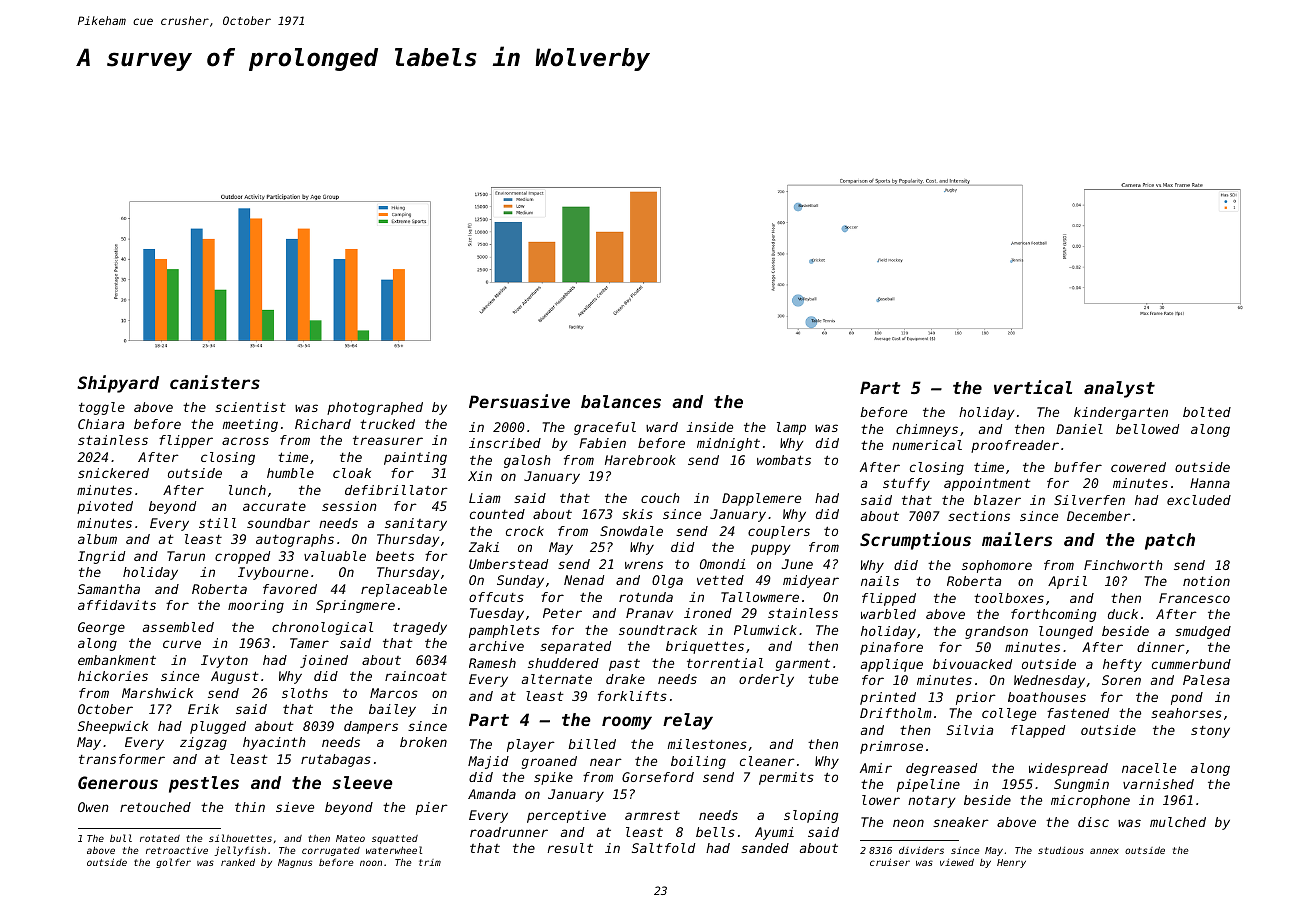  I want to click on Shipyard, so click(118, 384).
